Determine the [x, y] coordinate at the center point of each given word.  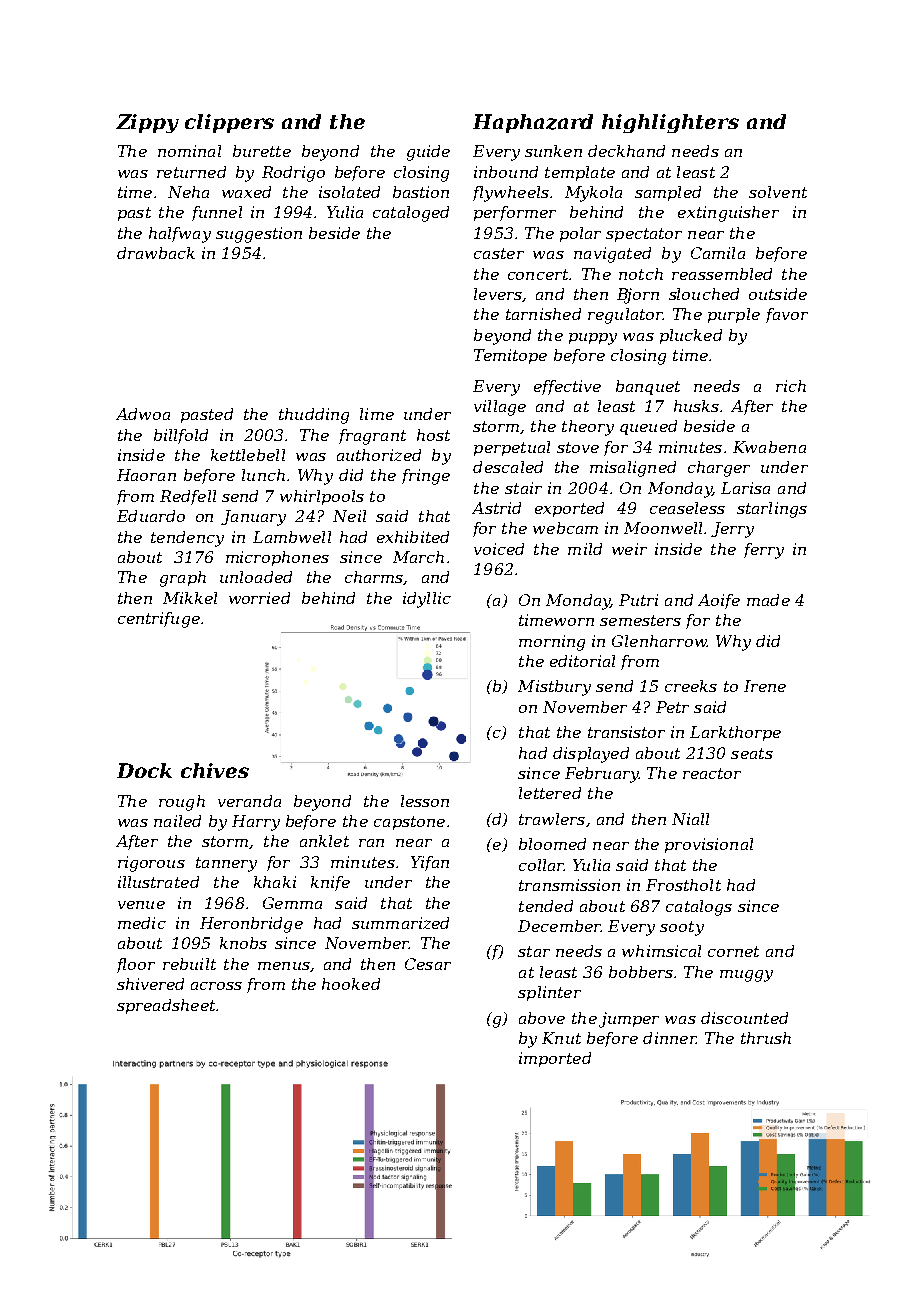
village [500, 408]
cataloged [411, 214]
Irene [765, 686]
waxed [246, 192]
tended [546, 906]
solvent [778, 192]
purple [734, 315]
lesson [425, 801]
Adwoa [143, 414]
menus [284, 966]
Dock [144, 770]
